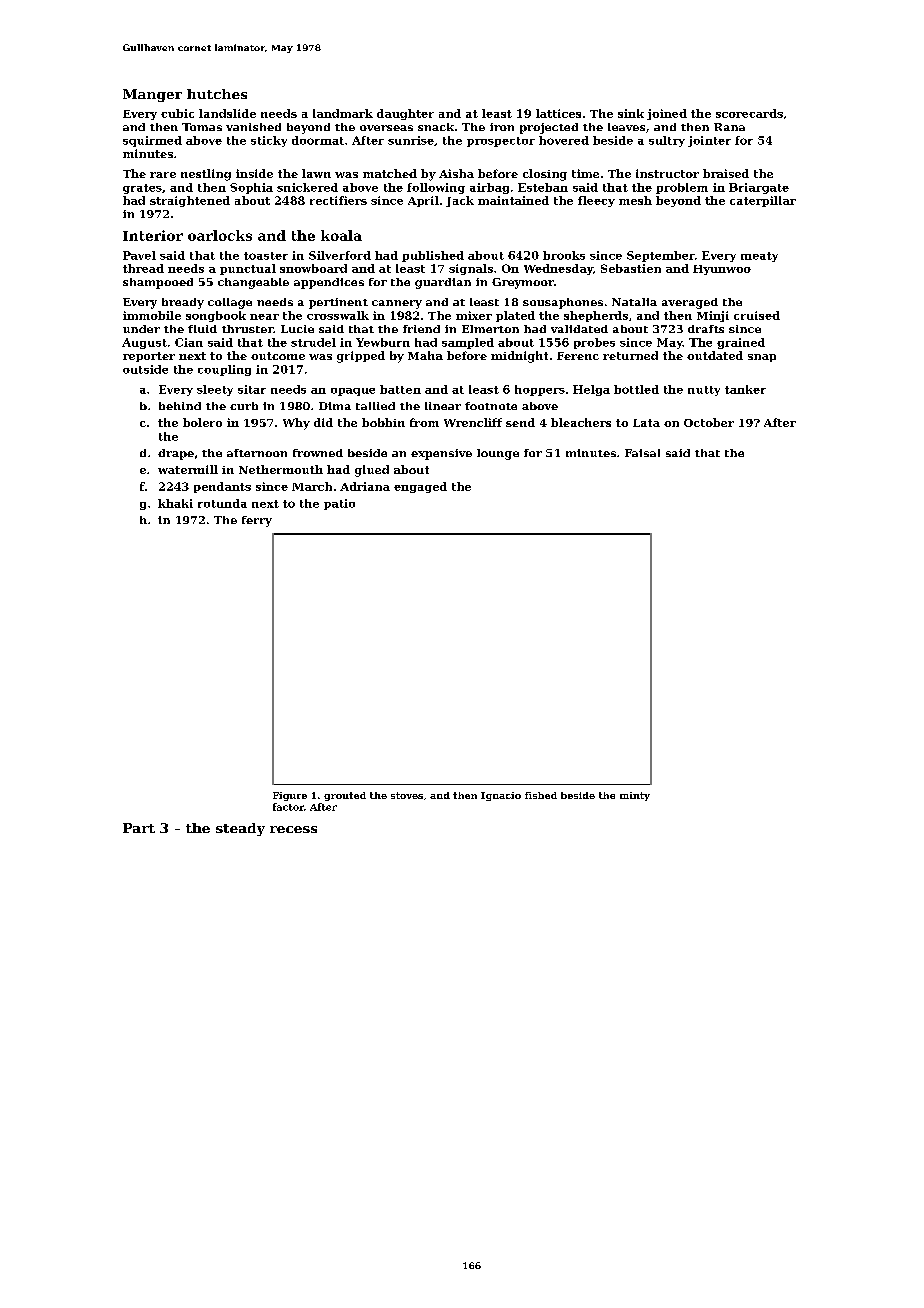 The image size is (924, 1308). What do you see at coordinates (425, 355) in the screenshot?
I see `Maha` at bounding box center [425, 355].
